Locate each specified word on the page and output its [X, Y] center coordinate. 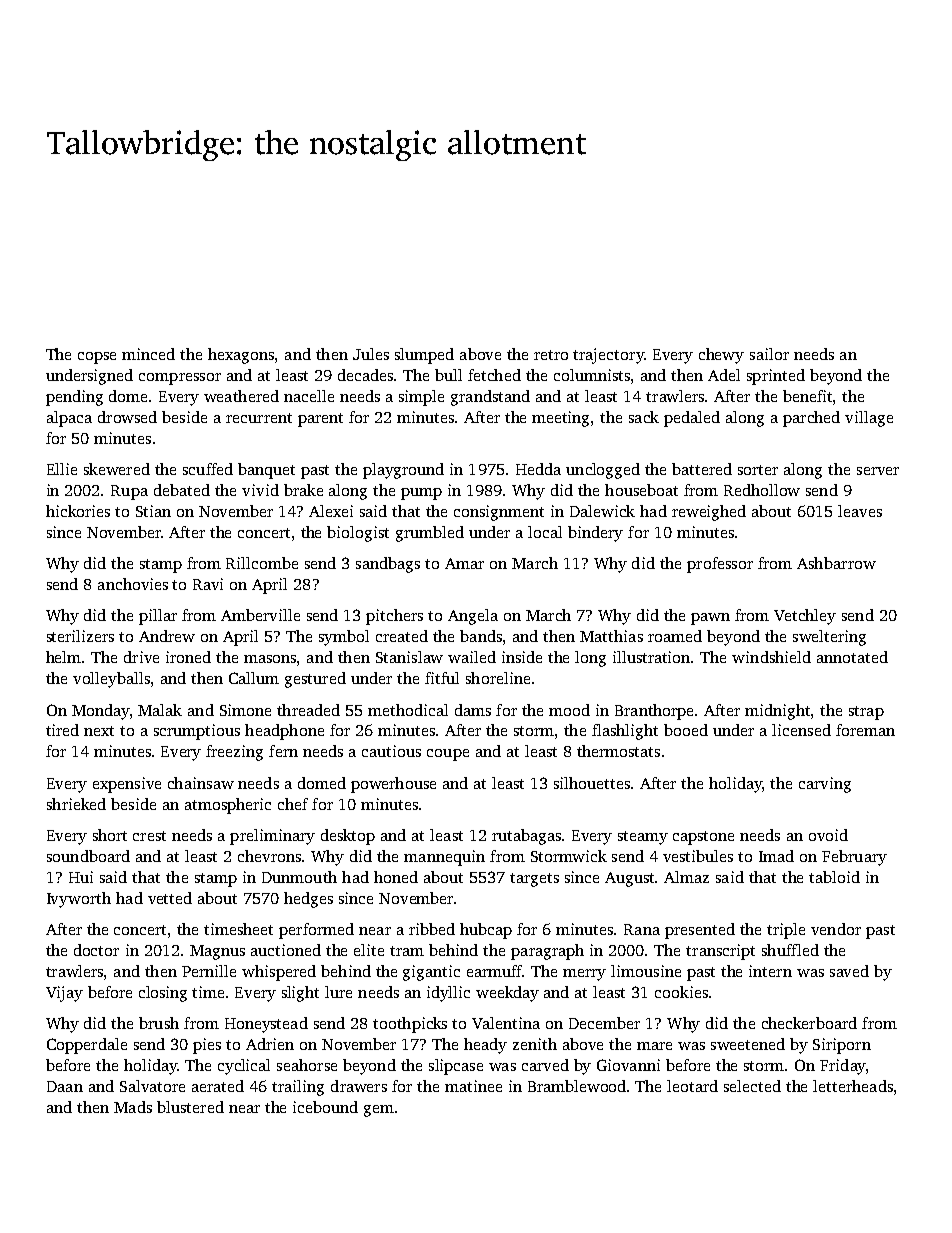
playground [403, 471]
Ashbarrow [836, 563]
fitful [442, 678]
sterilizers [80, 636]
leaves [860, 511]
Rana [642, 929]
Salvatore [152, 1086]
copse [97, 358]
